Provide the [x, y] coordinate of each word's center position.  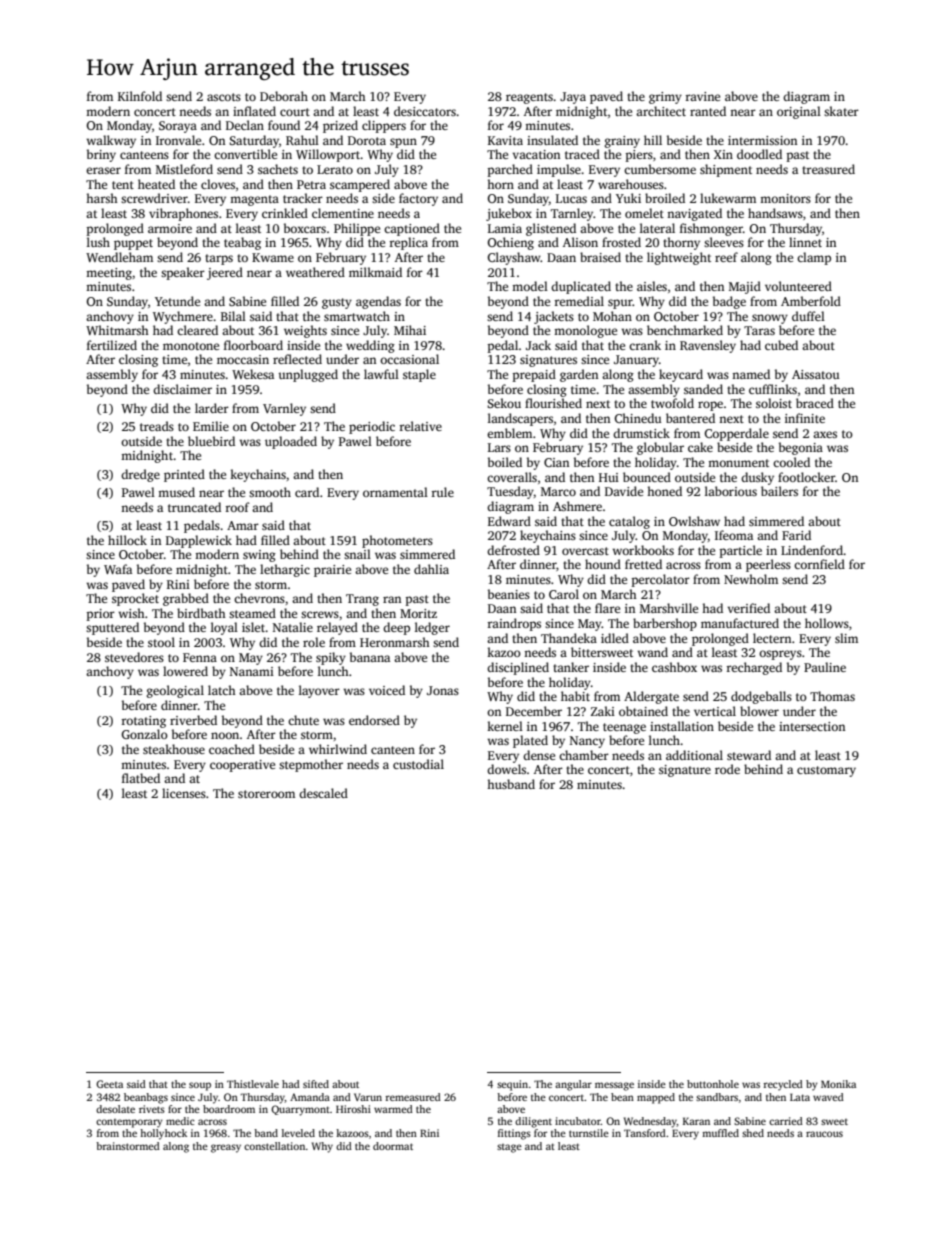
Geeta [109, 1084]
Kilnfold [140, 96]
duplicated [581, 287]
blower [759, 711]
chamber [584, 755]
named [751, 374]
